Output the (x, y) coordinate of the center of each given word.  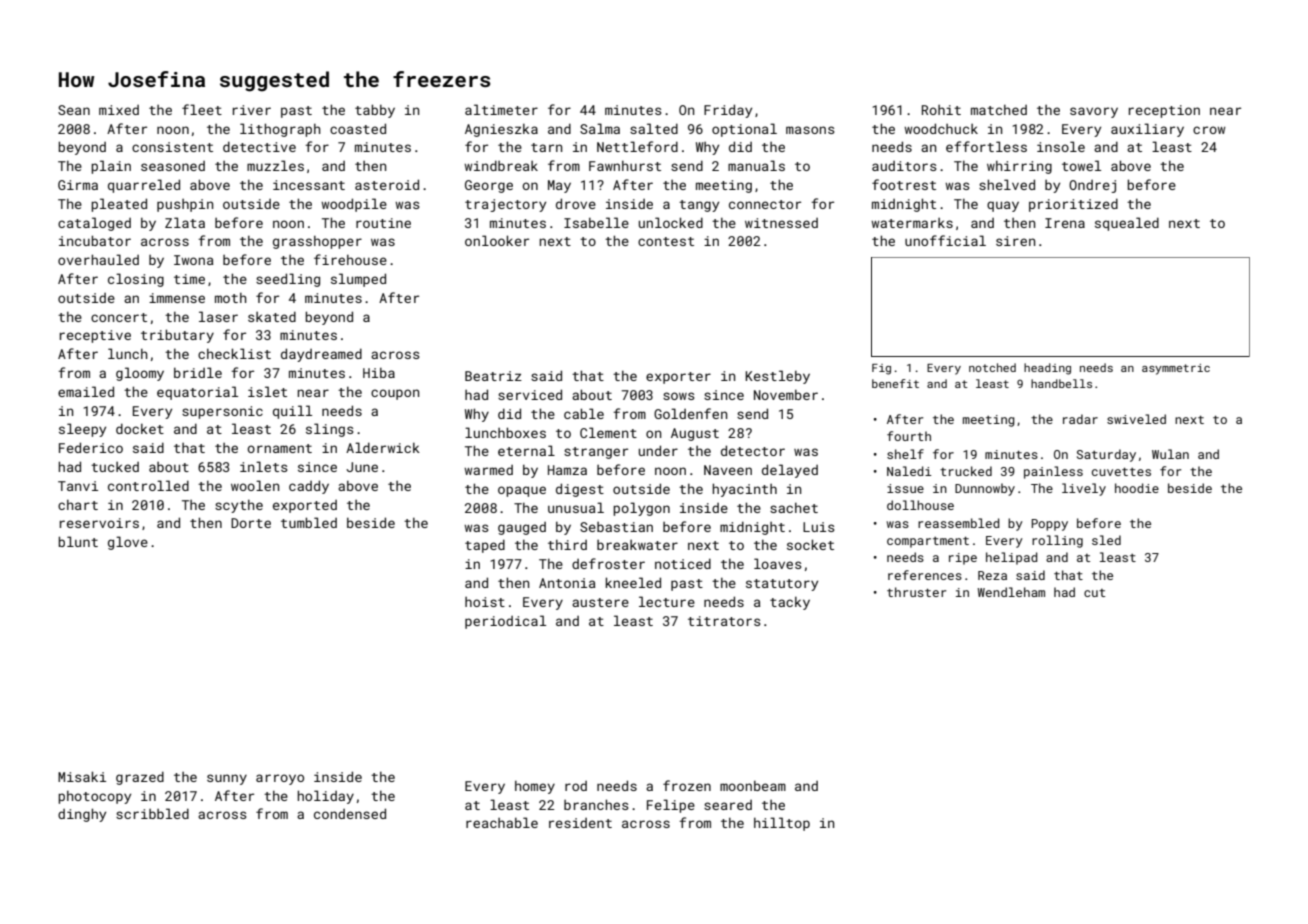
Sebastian (616, 527)
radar (1080, 419)
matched (999, 110)
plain (111, 167)
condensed (350, 813)
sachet (794, 508)
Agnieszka (501, 130)
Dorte (251, 523)
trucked (966, 471)
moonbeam (753, 786)
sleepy (82, 430)
